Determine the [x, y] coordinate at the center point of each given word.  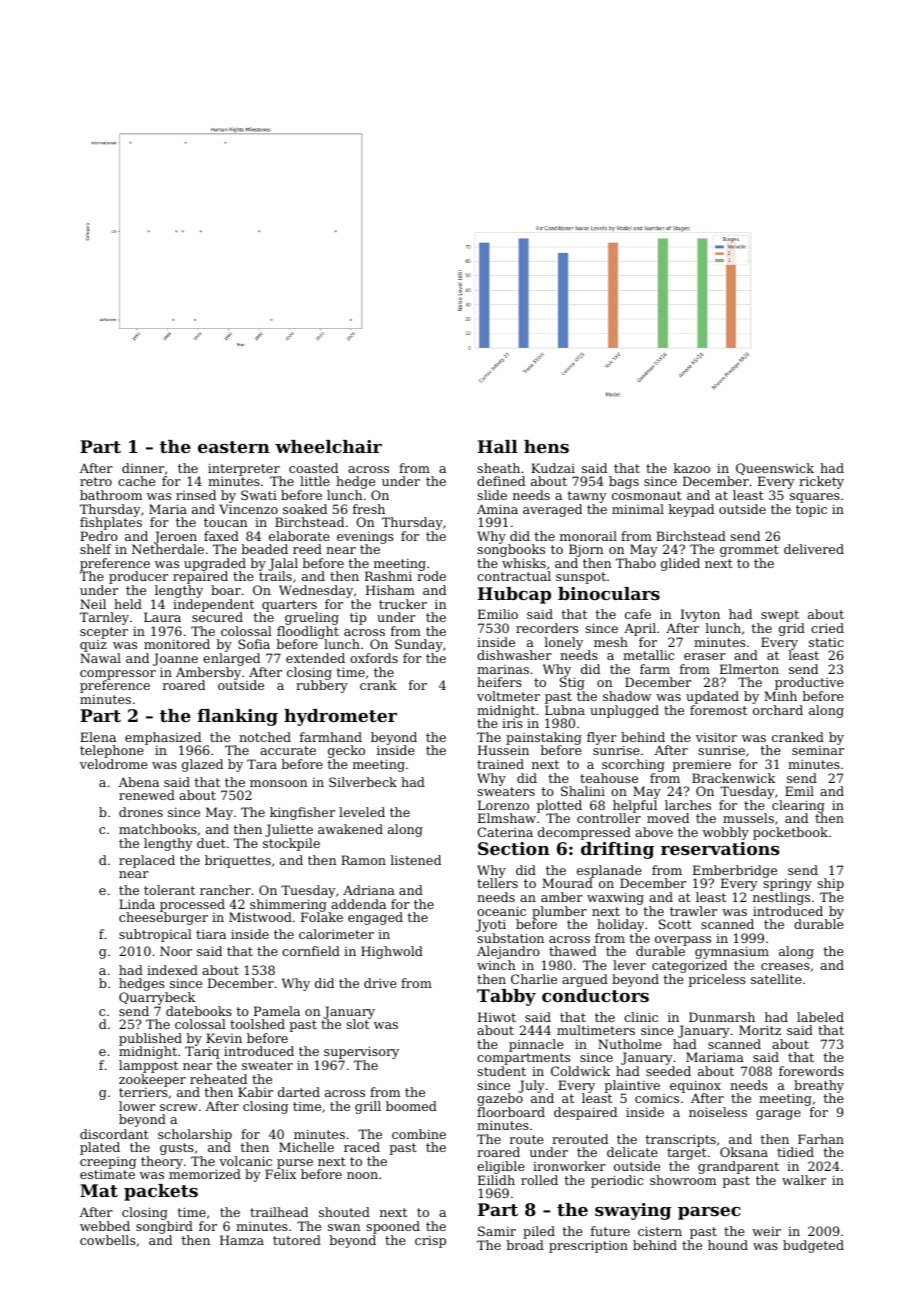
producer [138, 577]
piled [539, 1232]
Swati [259, 495]
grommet [749, 551]
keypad [691, 510]
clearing [798, 807]
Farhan [821, 1139]
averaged [552, 510]
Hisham [390, 590]
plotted [559, 806]
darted [299, 1092]
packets [161, 1192]
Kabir [255, 1092]
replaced [147, 861]
